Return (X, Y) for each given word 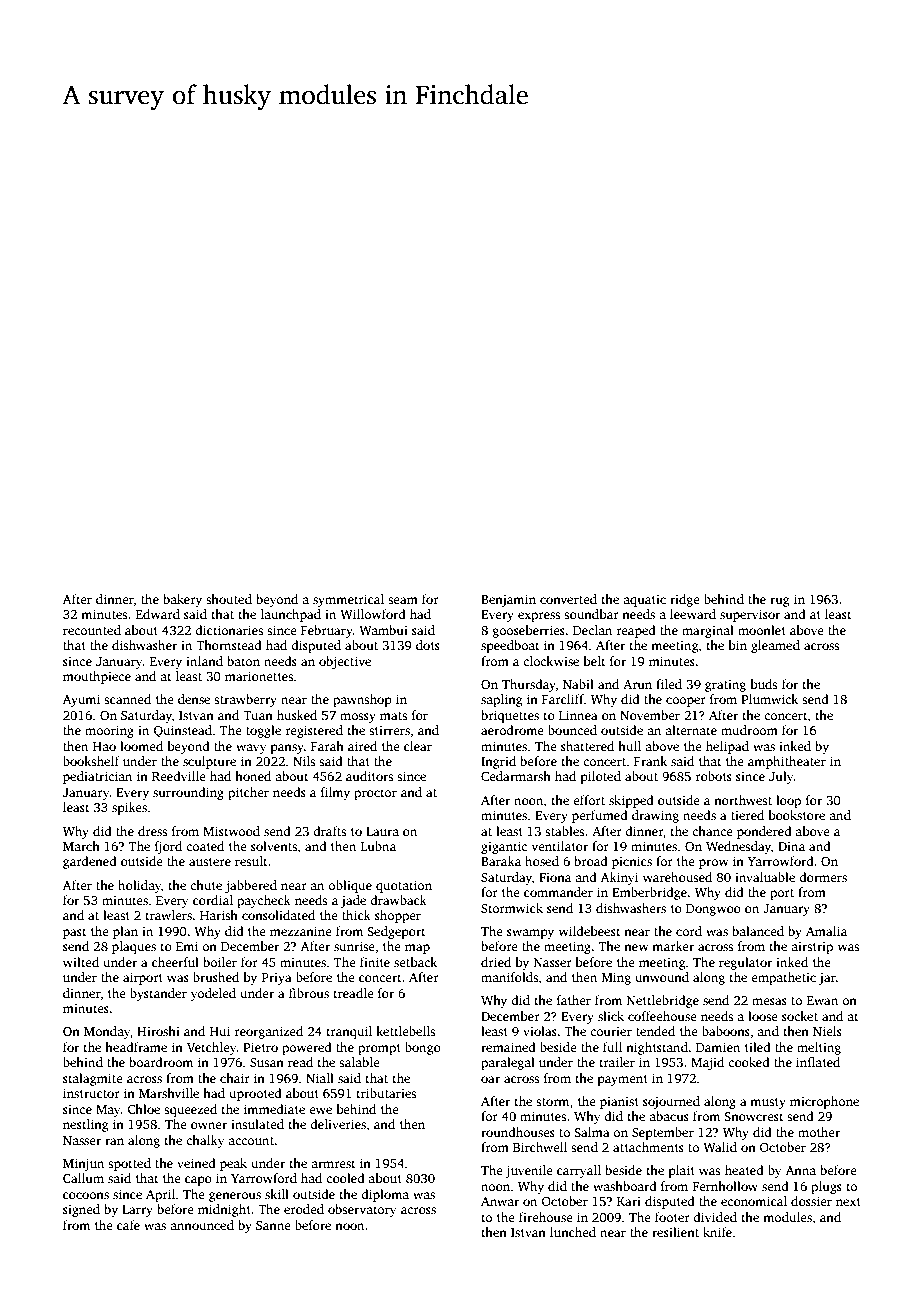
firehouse (546, 1217)
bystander (158, 994)
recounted (92, 630)
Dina (791, 846)
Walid (720, 1147)
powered (307, 1048)
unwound (662, 977)
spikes (129, 808)
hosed (542, 861)
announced (202, 1225)
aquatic (644, 600)
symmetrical (348, 600)
